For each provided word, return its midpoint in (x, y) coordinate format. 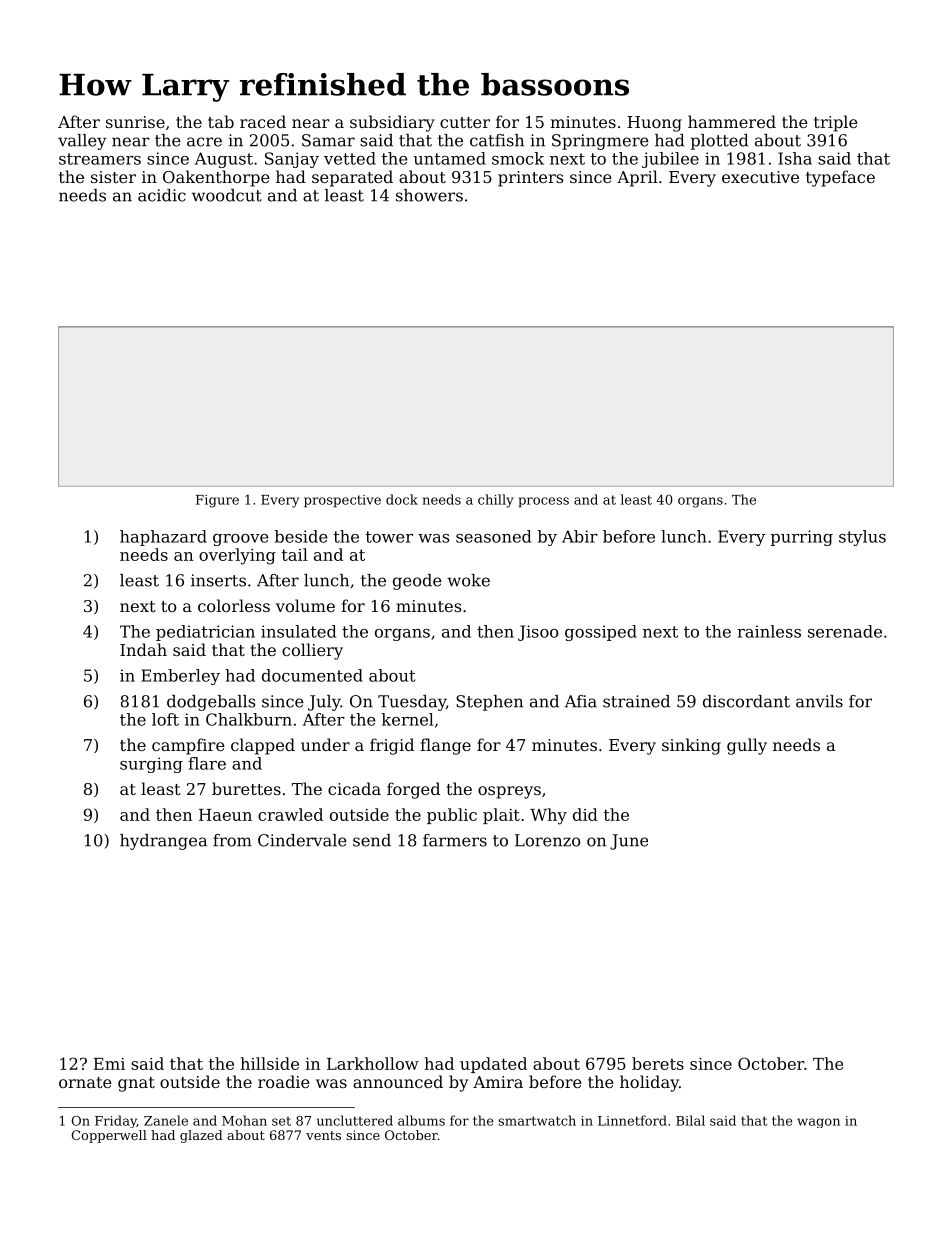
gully (747, 746)
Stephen (489, 703)
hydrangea (163, 842)
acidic (162, 195)
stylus (862, 538)
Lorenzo (547, 840)
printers (530, 179)
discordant (746, 701)
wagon (818, 1123)
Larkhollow (373, 1063)
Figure (217, 501)
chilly (496, 501)
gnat (136, 1084)
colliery (312, 651)
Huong (654, 124)
